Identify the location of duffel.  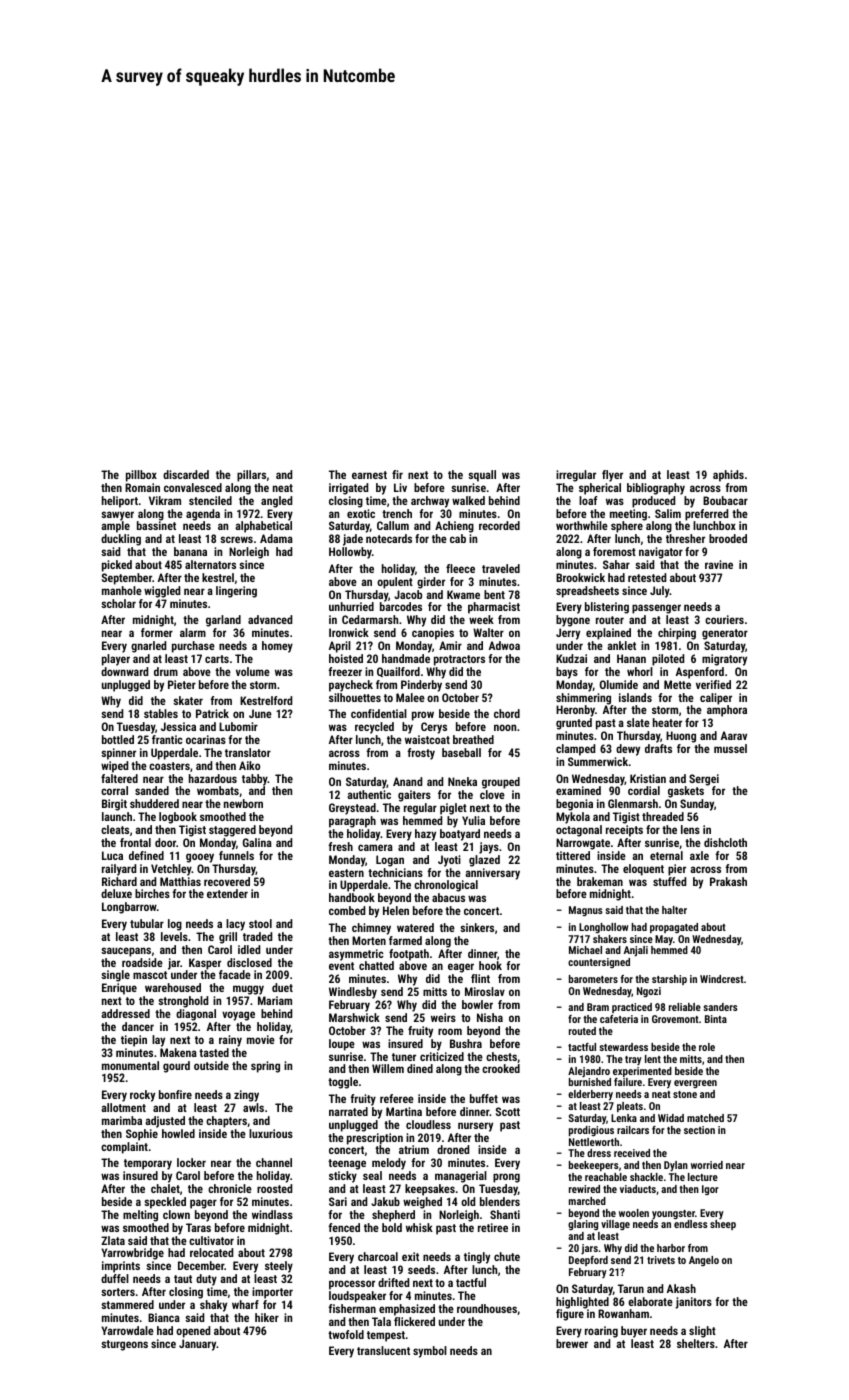
(115, 1278).
